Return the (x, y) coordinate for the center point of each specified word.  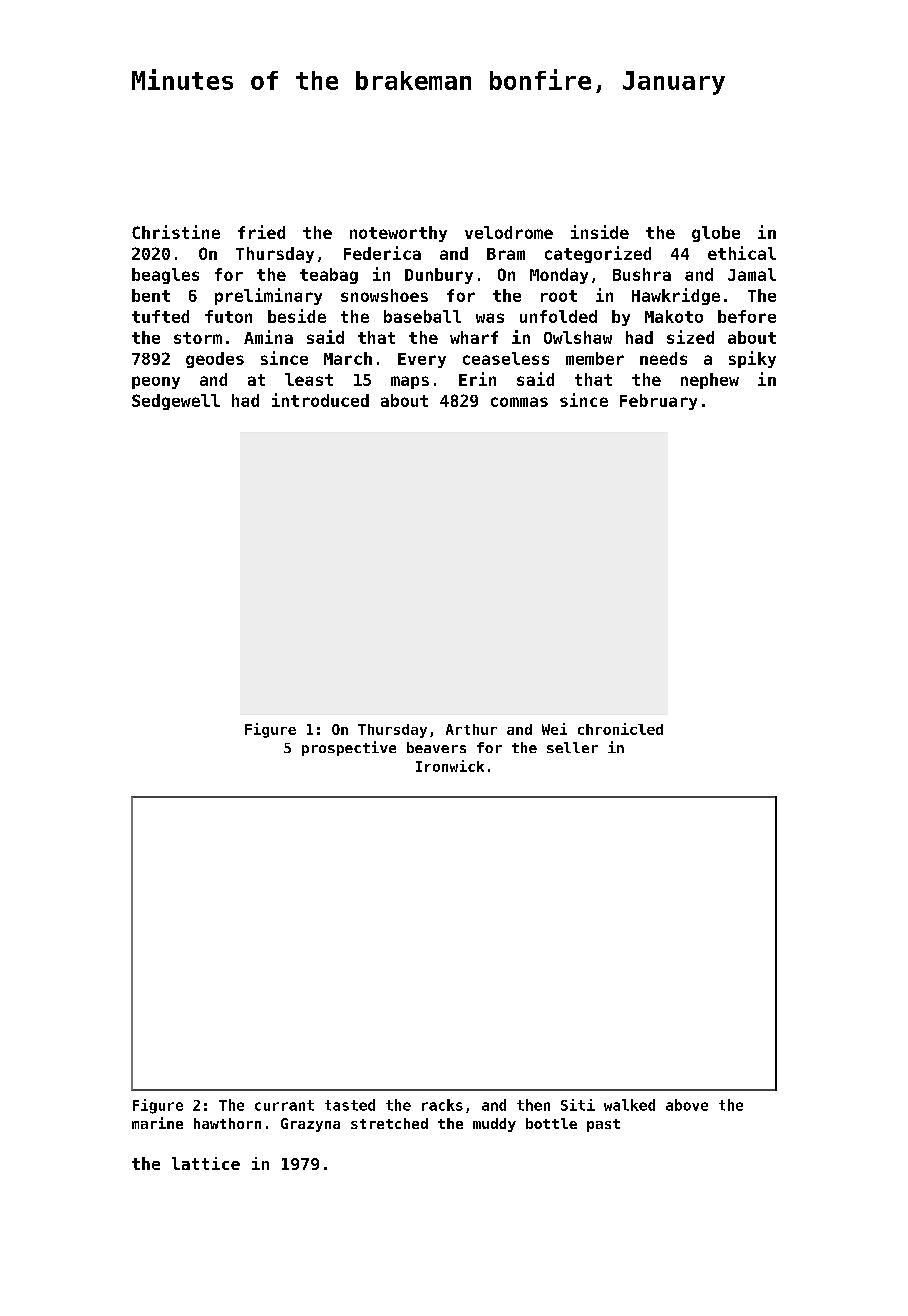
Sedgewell (176, 402)
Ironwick (450, 766)
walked (629, 1105)
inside (600, 232)
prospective (349, 748)
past (603, 1125)
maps (410, 382)
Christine (176, 232)
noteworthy (398, 234)
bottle (551, 1123)
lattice (206, 1163)
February (658, 402)
